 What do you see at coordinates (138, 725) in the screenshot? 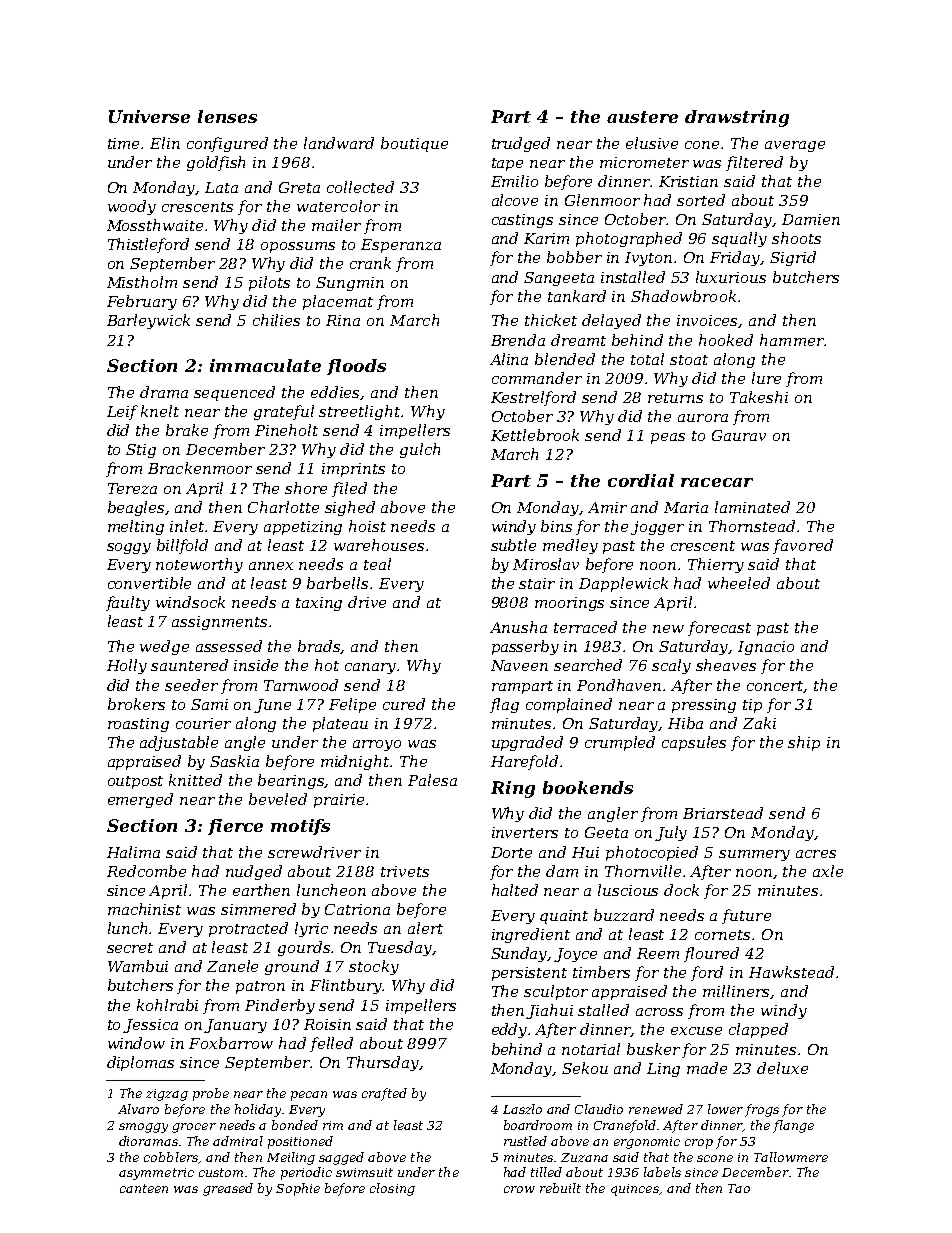
I see `roasting` at bounding box center [138, 725].
